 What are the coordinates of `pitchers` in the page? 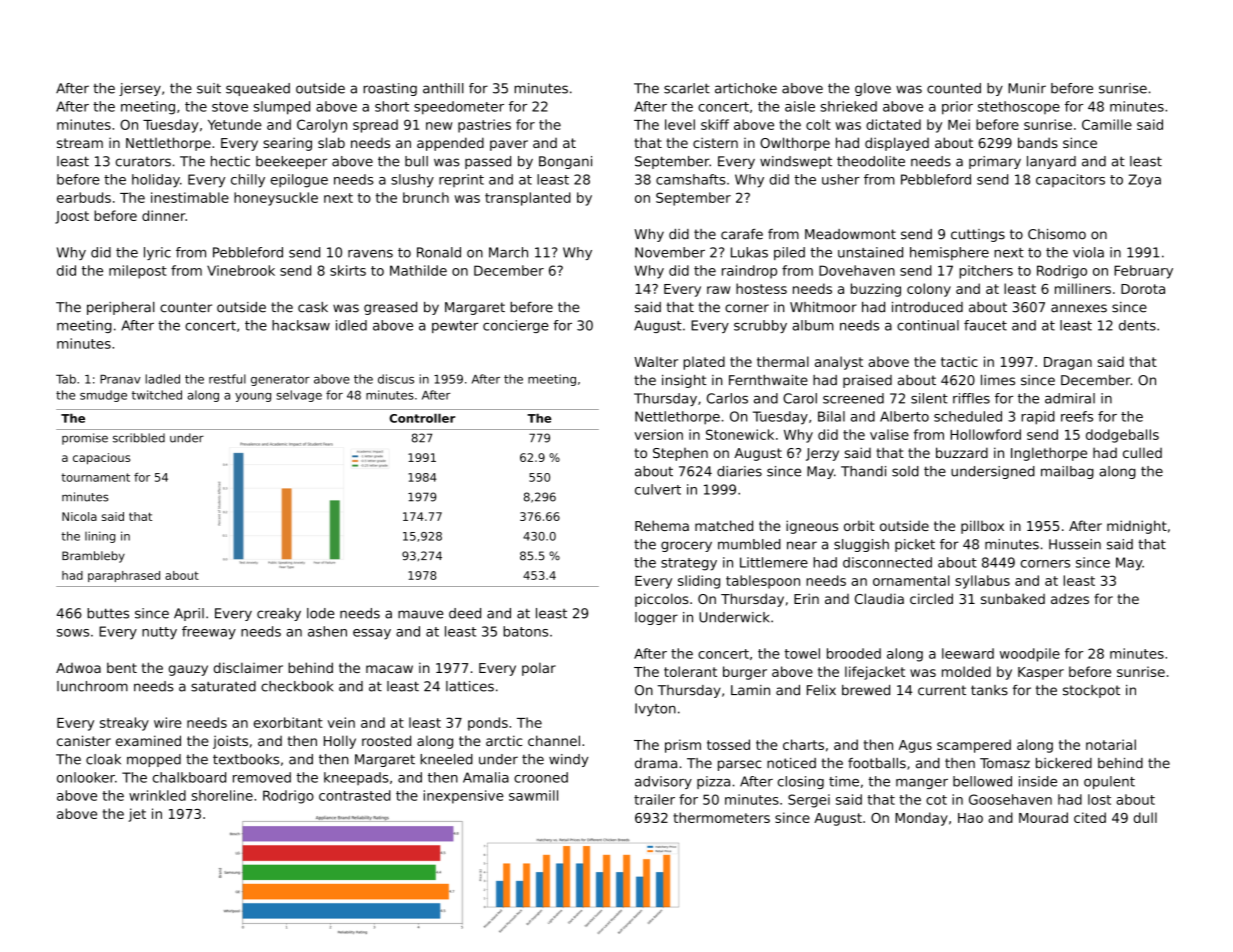 It's located at (986, 272).
